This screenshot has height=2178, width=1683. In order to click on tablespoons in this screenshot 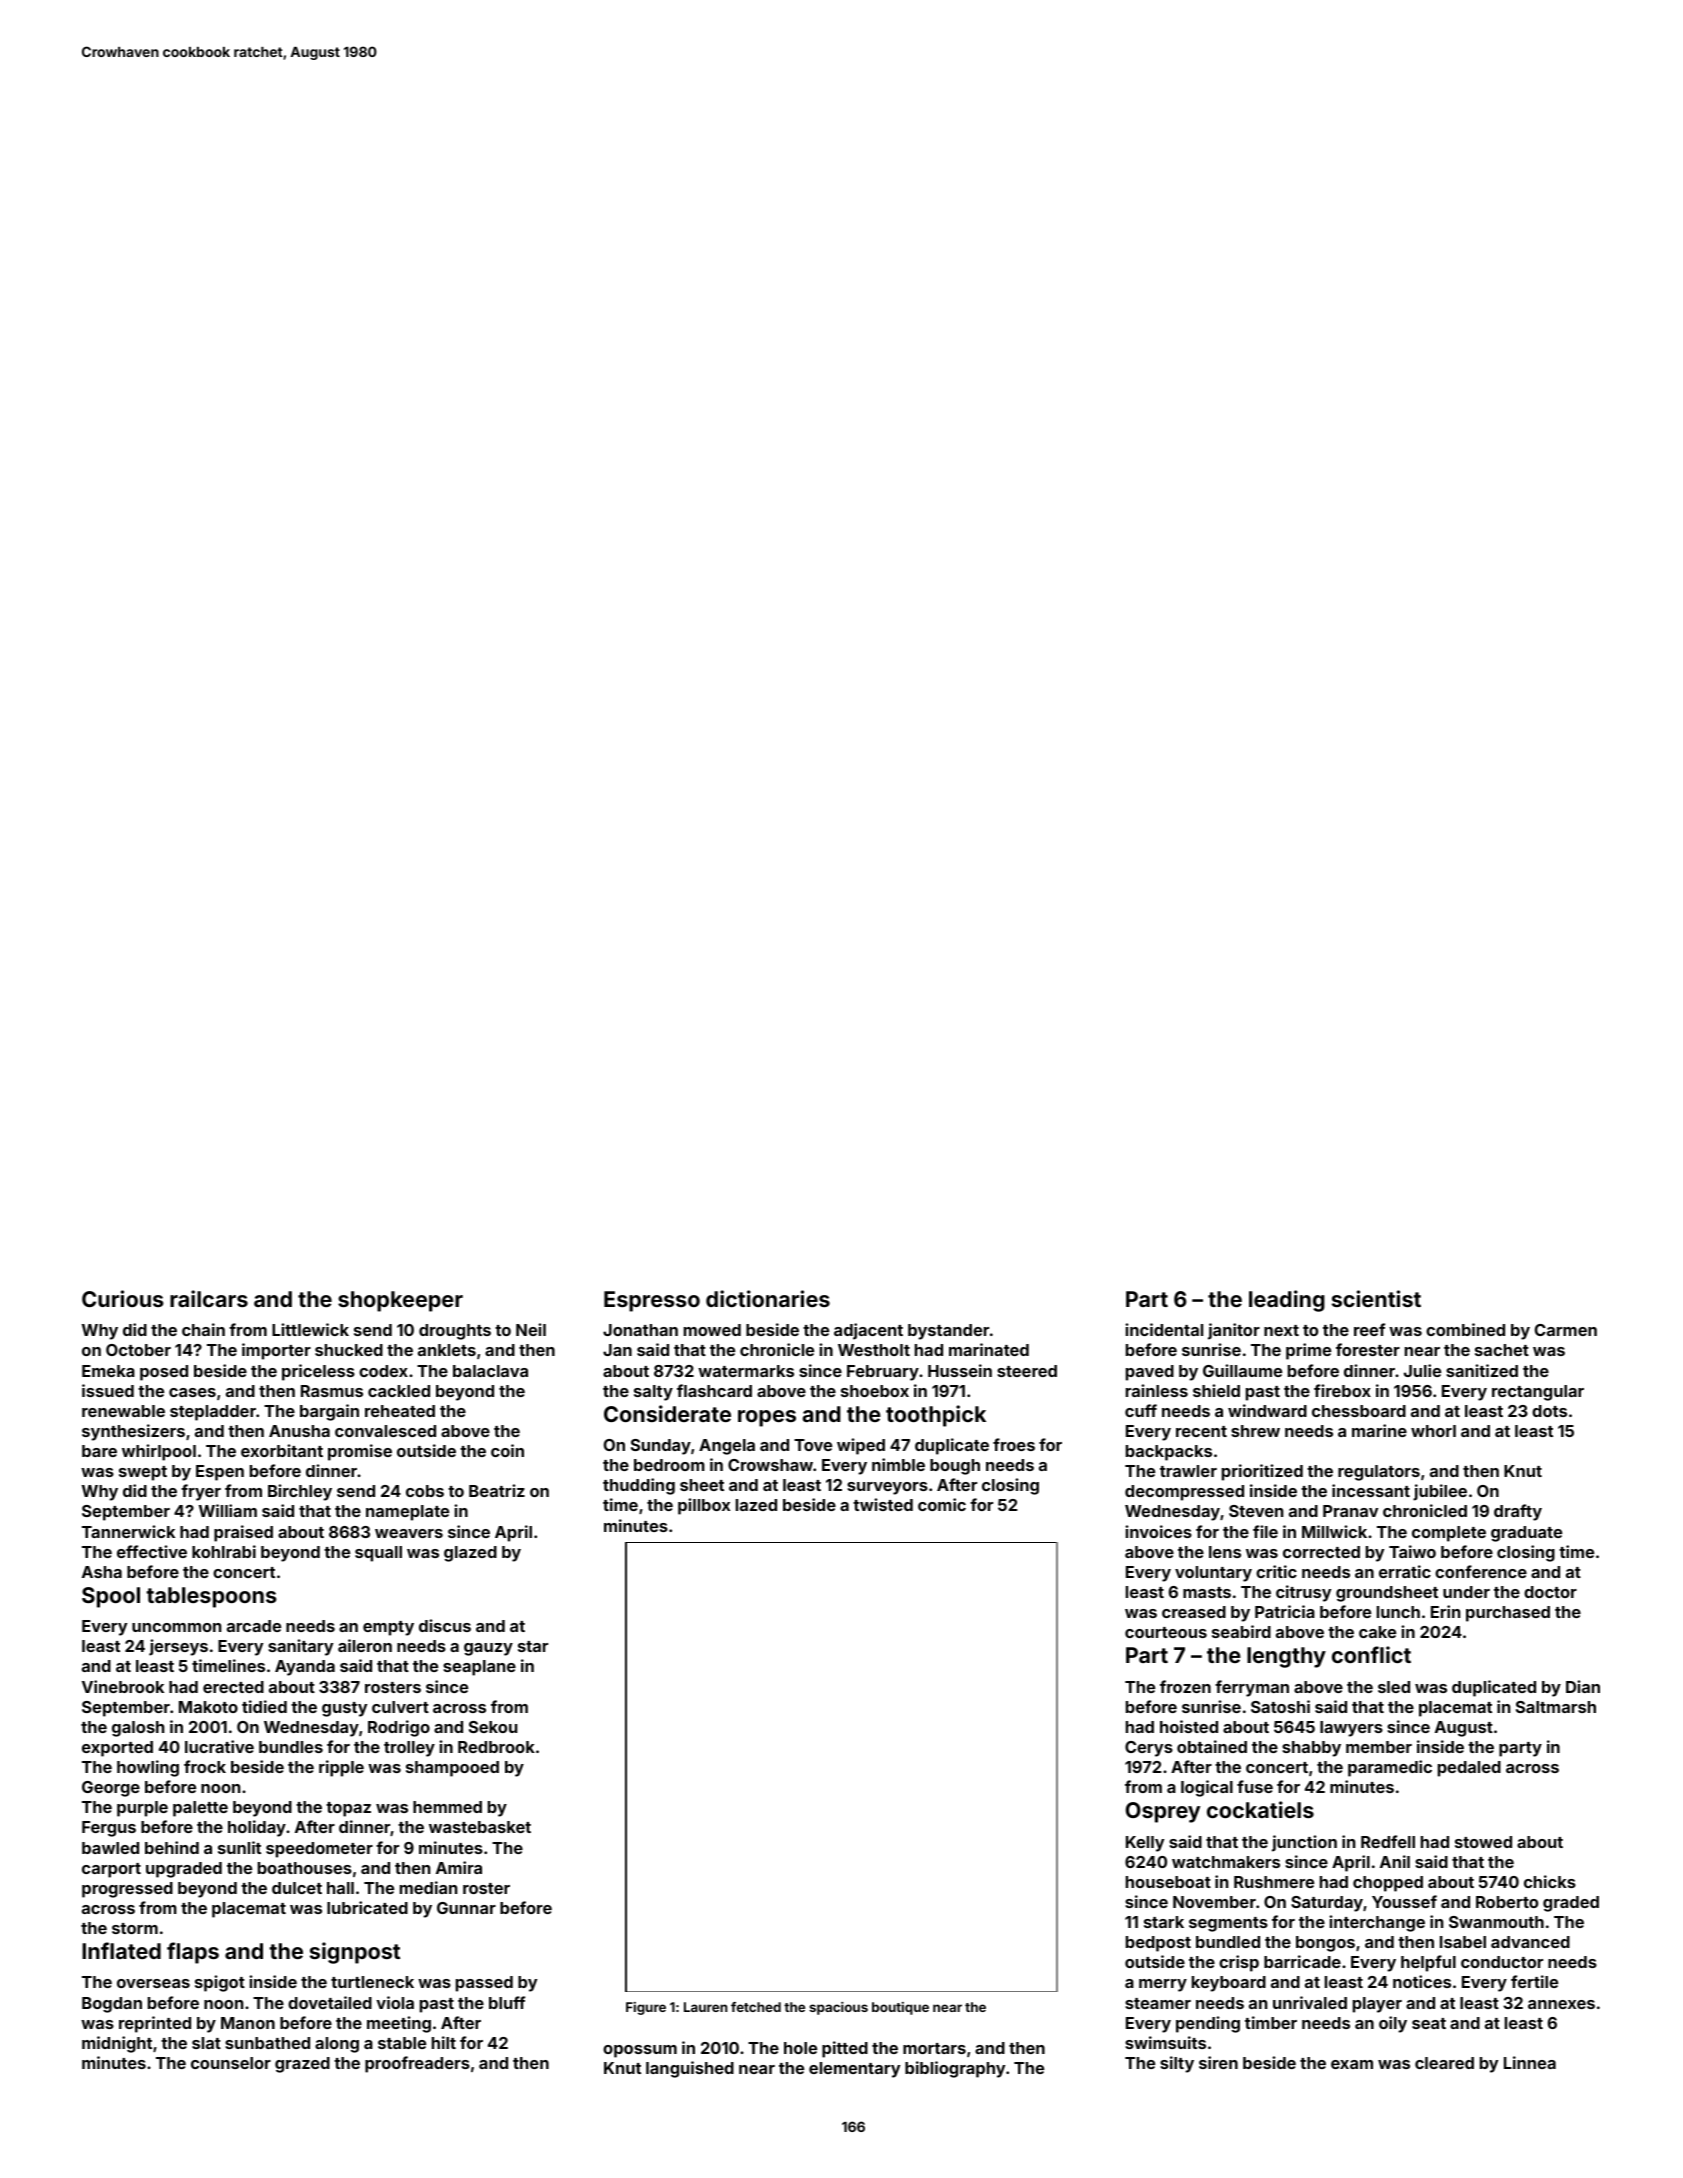, I will do `click(211, 1597)`.
